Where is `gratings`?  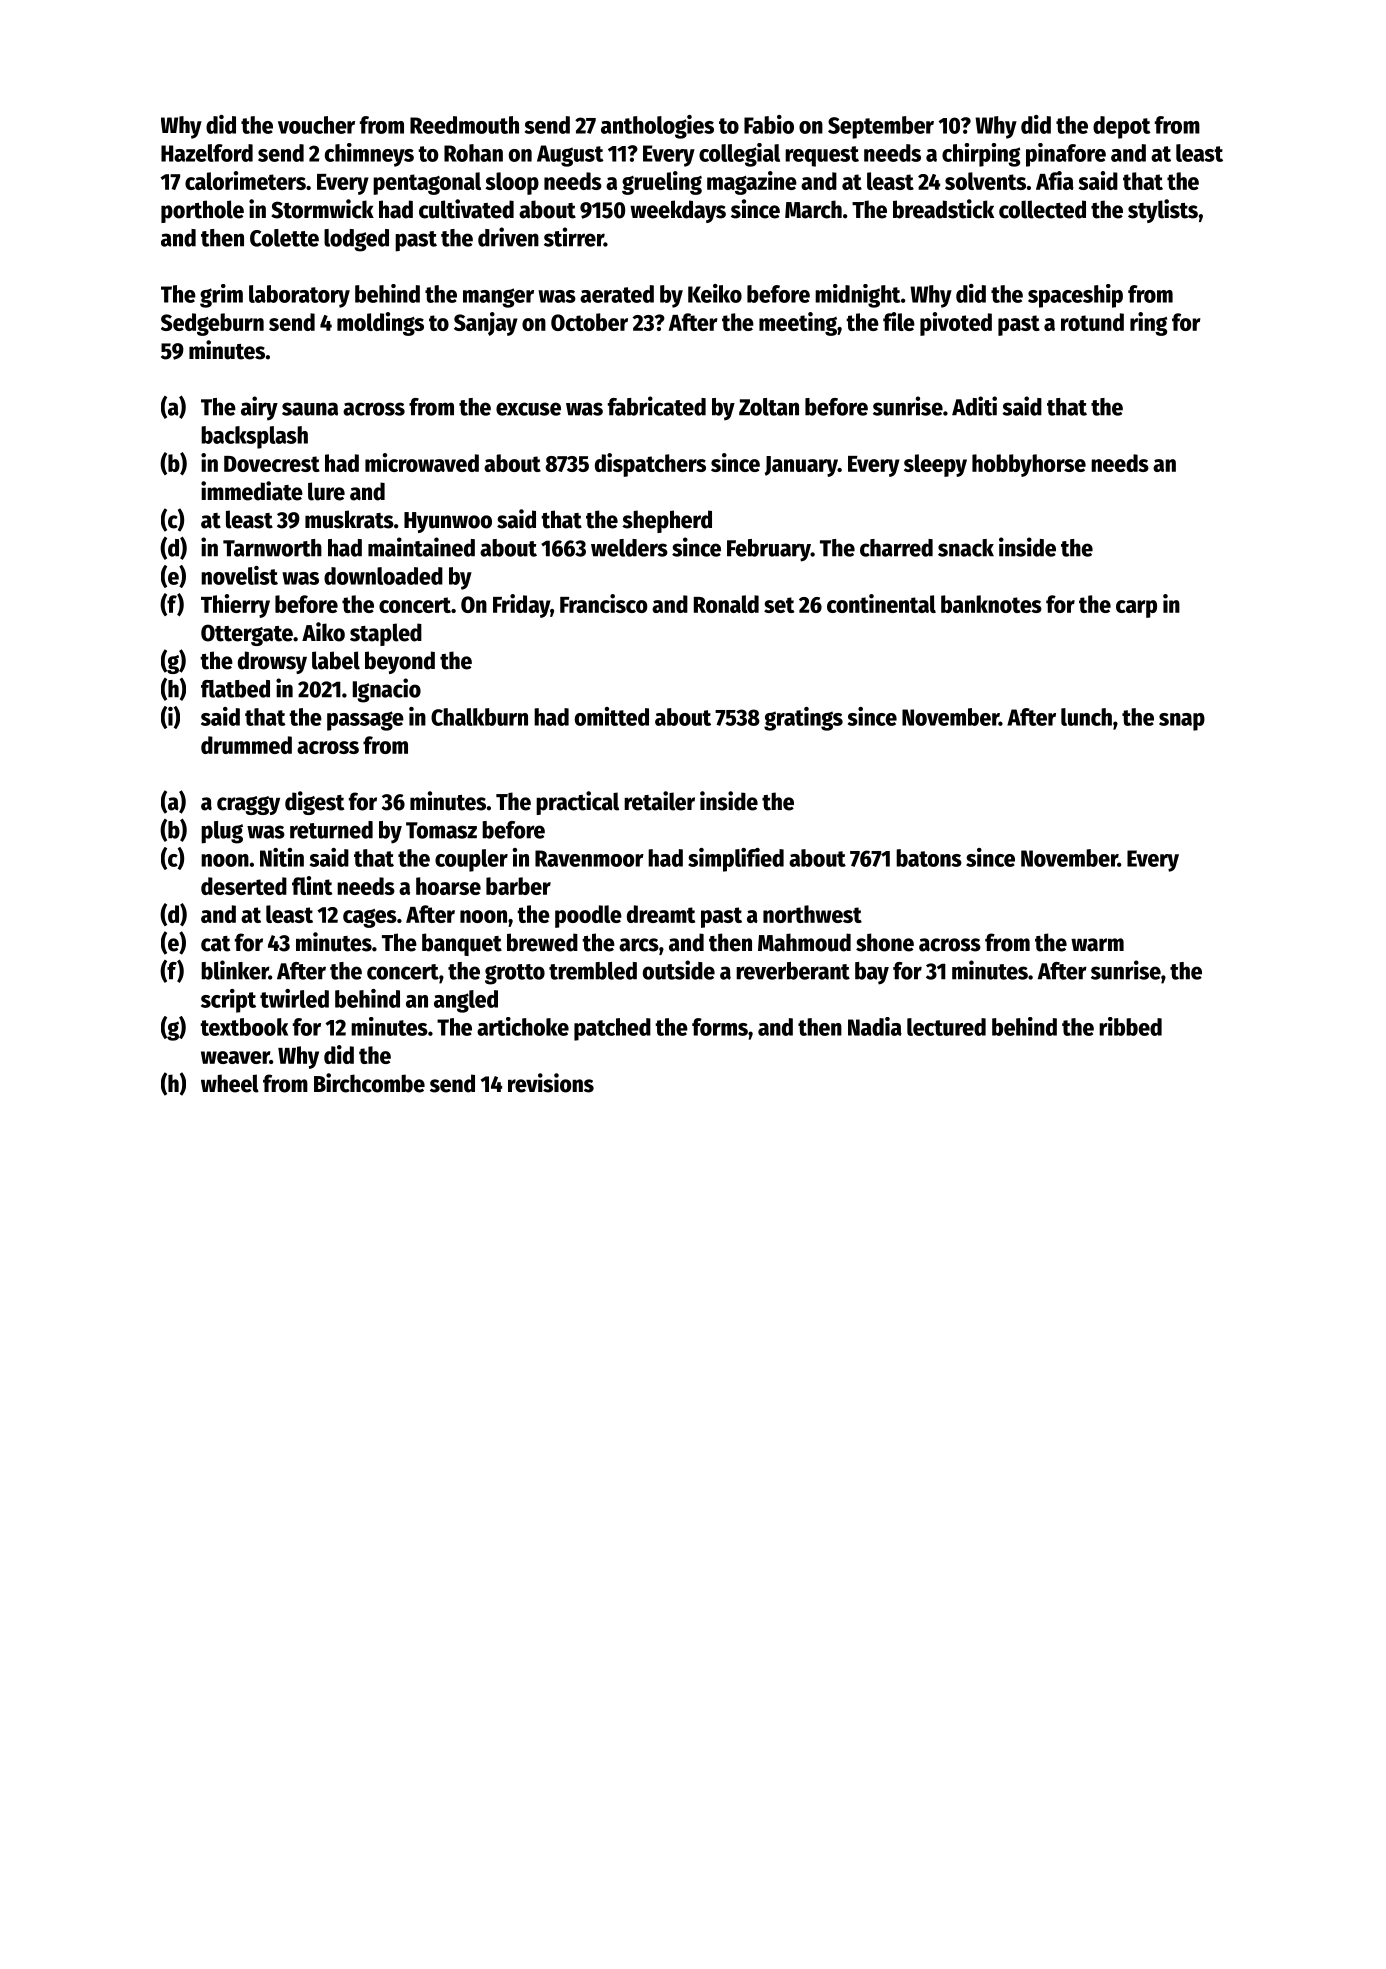
gratings is located at coordinates (803, 719).
